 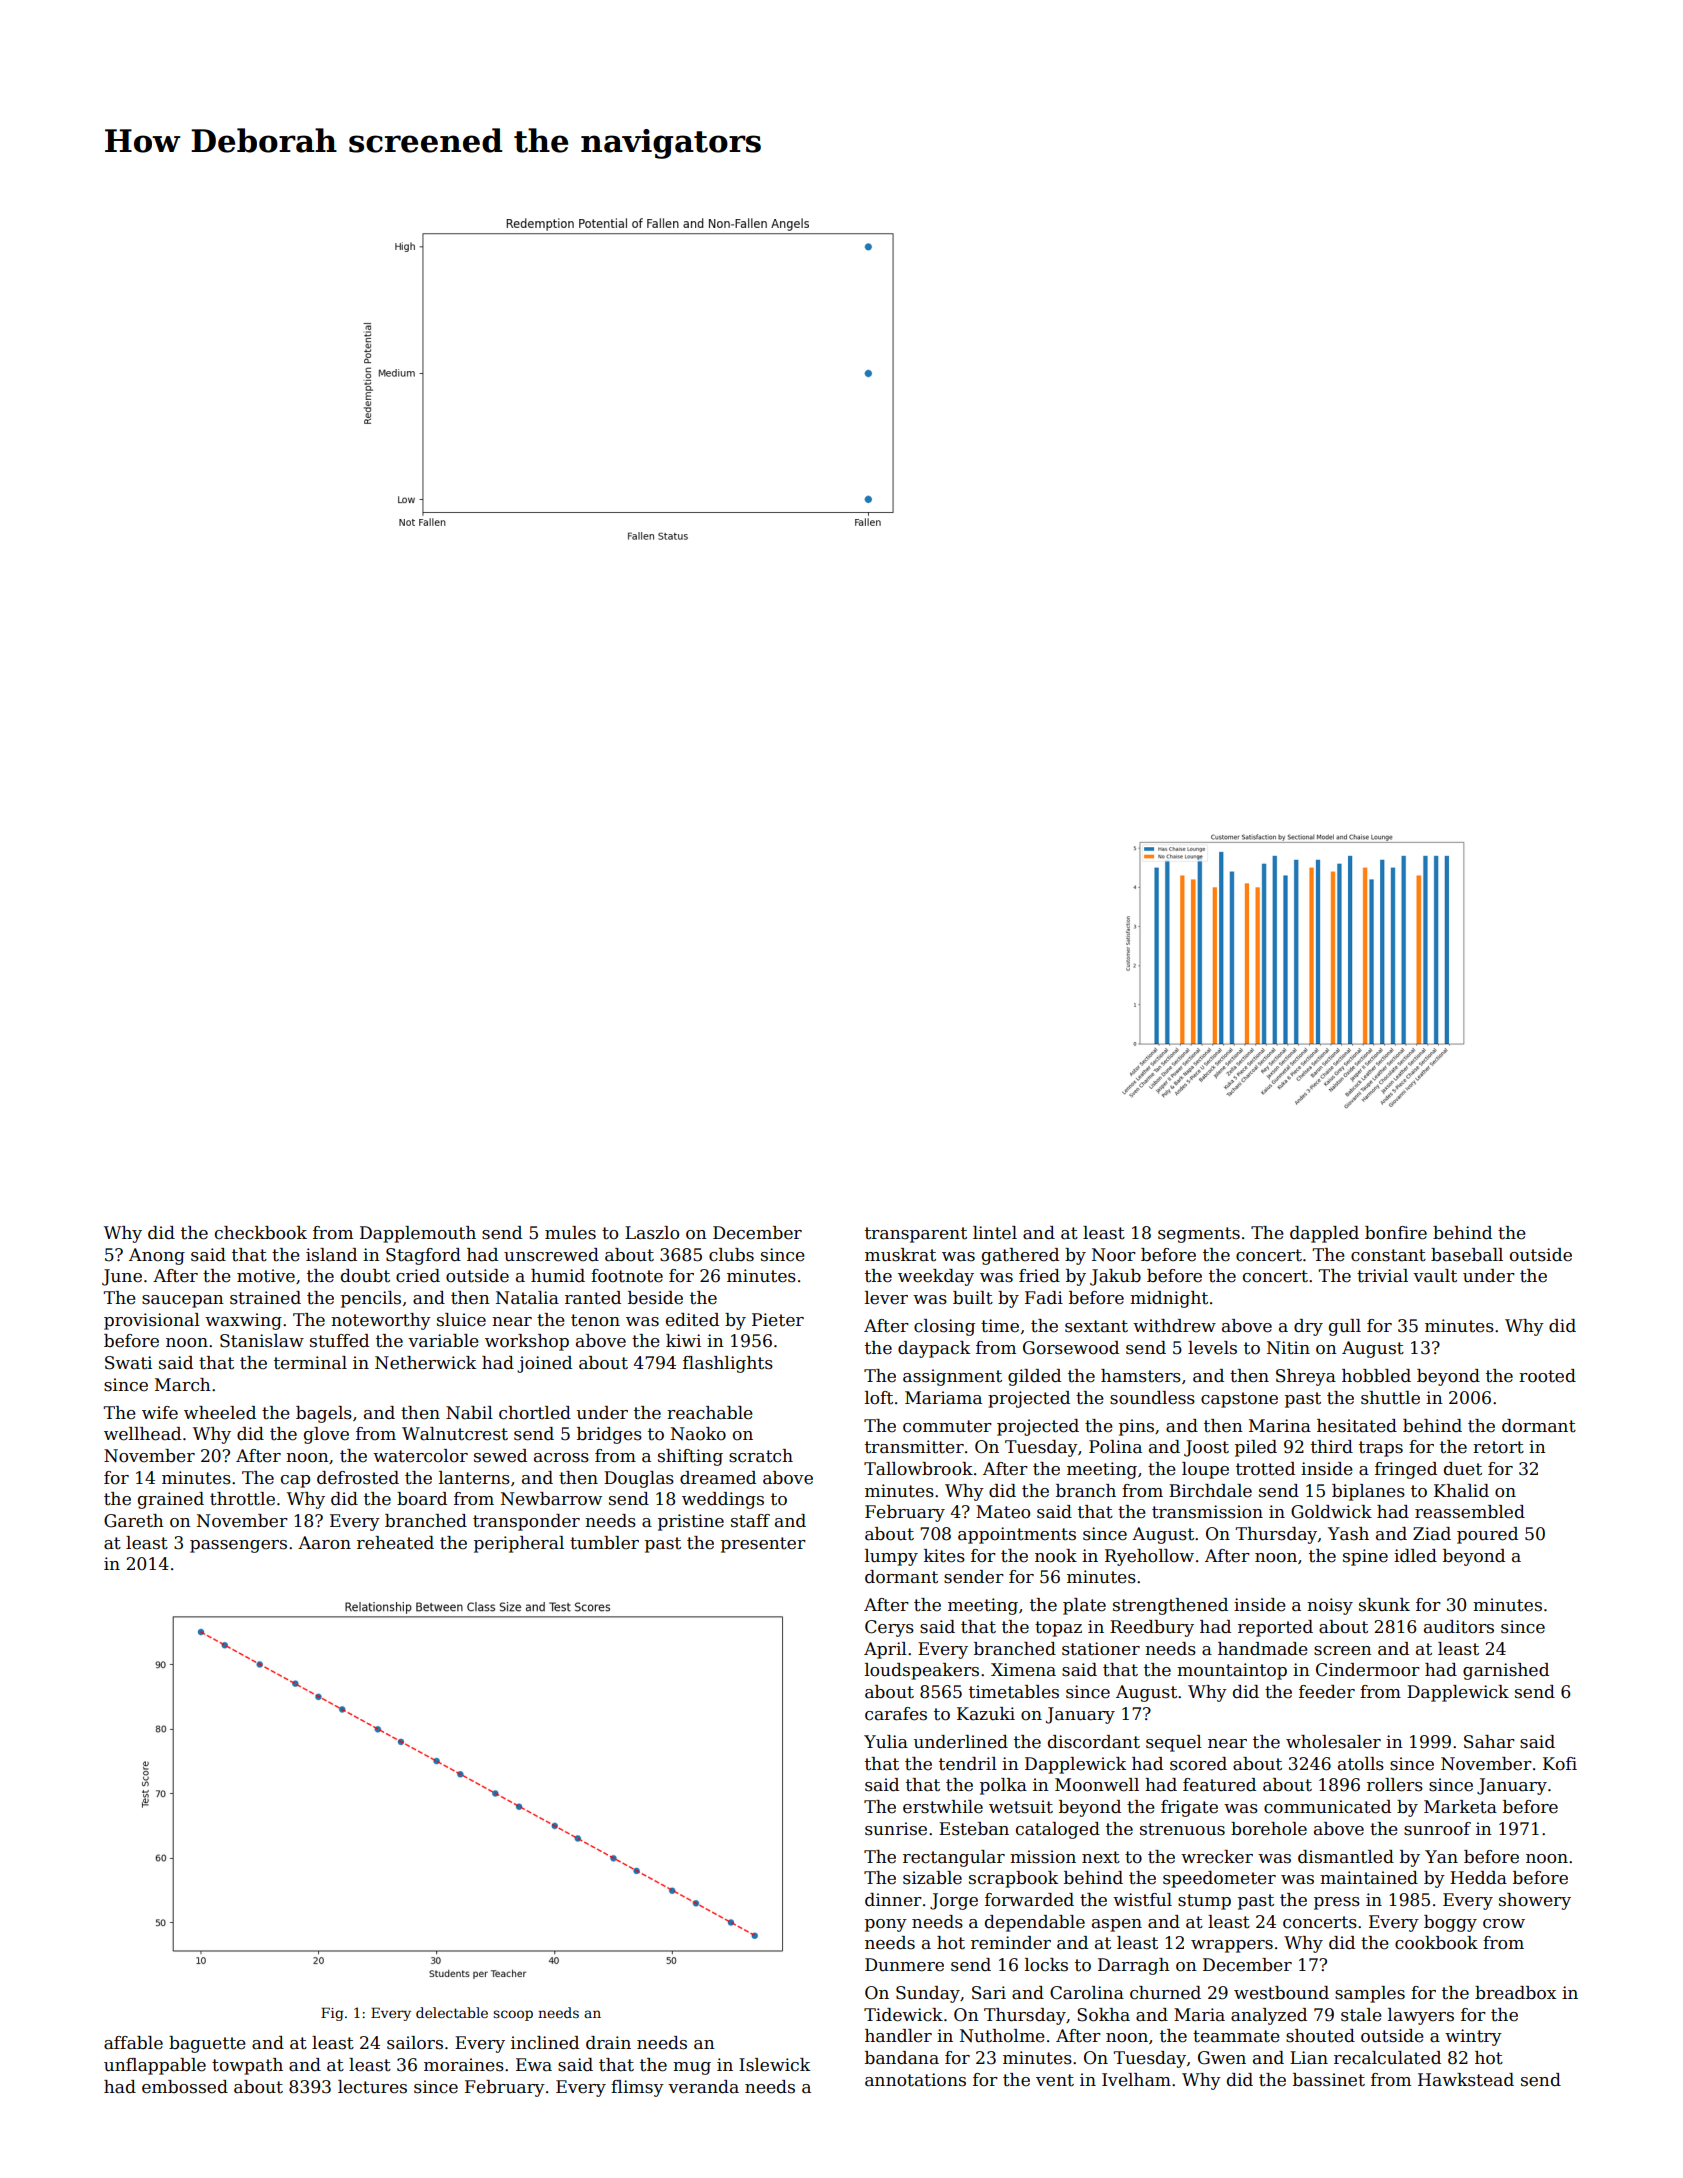 I want to click on lectures, so click(x=372, y=2087).
